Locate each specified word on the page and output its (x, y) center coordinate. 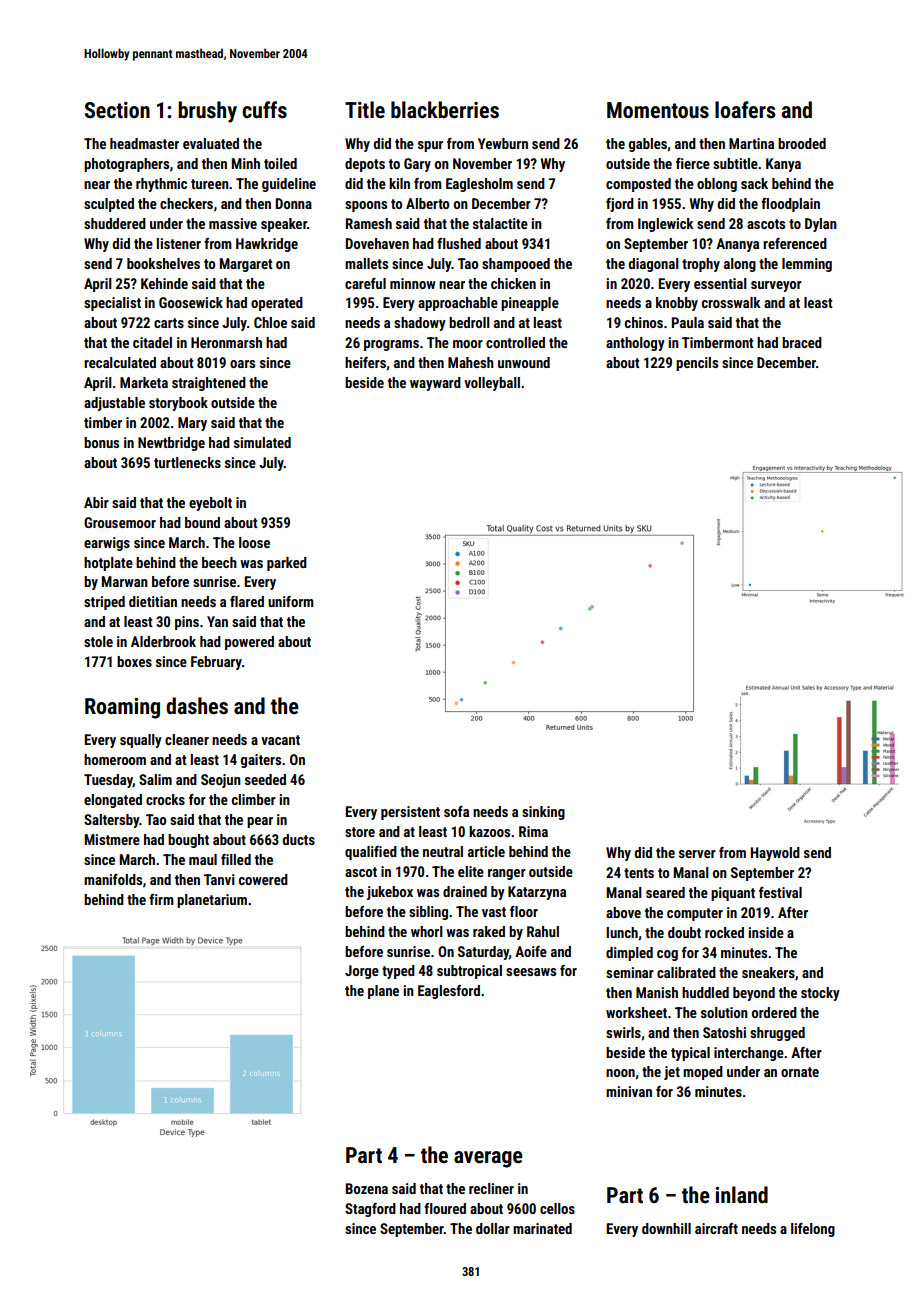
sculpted (109, 205)
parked (287, 564)
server (697, 854)
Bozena (367, 1188)
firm (161, 899)
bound (202, 522)
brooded (802, 143)
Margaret (246, 265)
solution (724, 1012)
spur (430, 146)
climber (254, 799)
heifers (365, 362)
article (486, 851)
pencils (697, 364)
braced (802, 342)
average (488, 1159)
